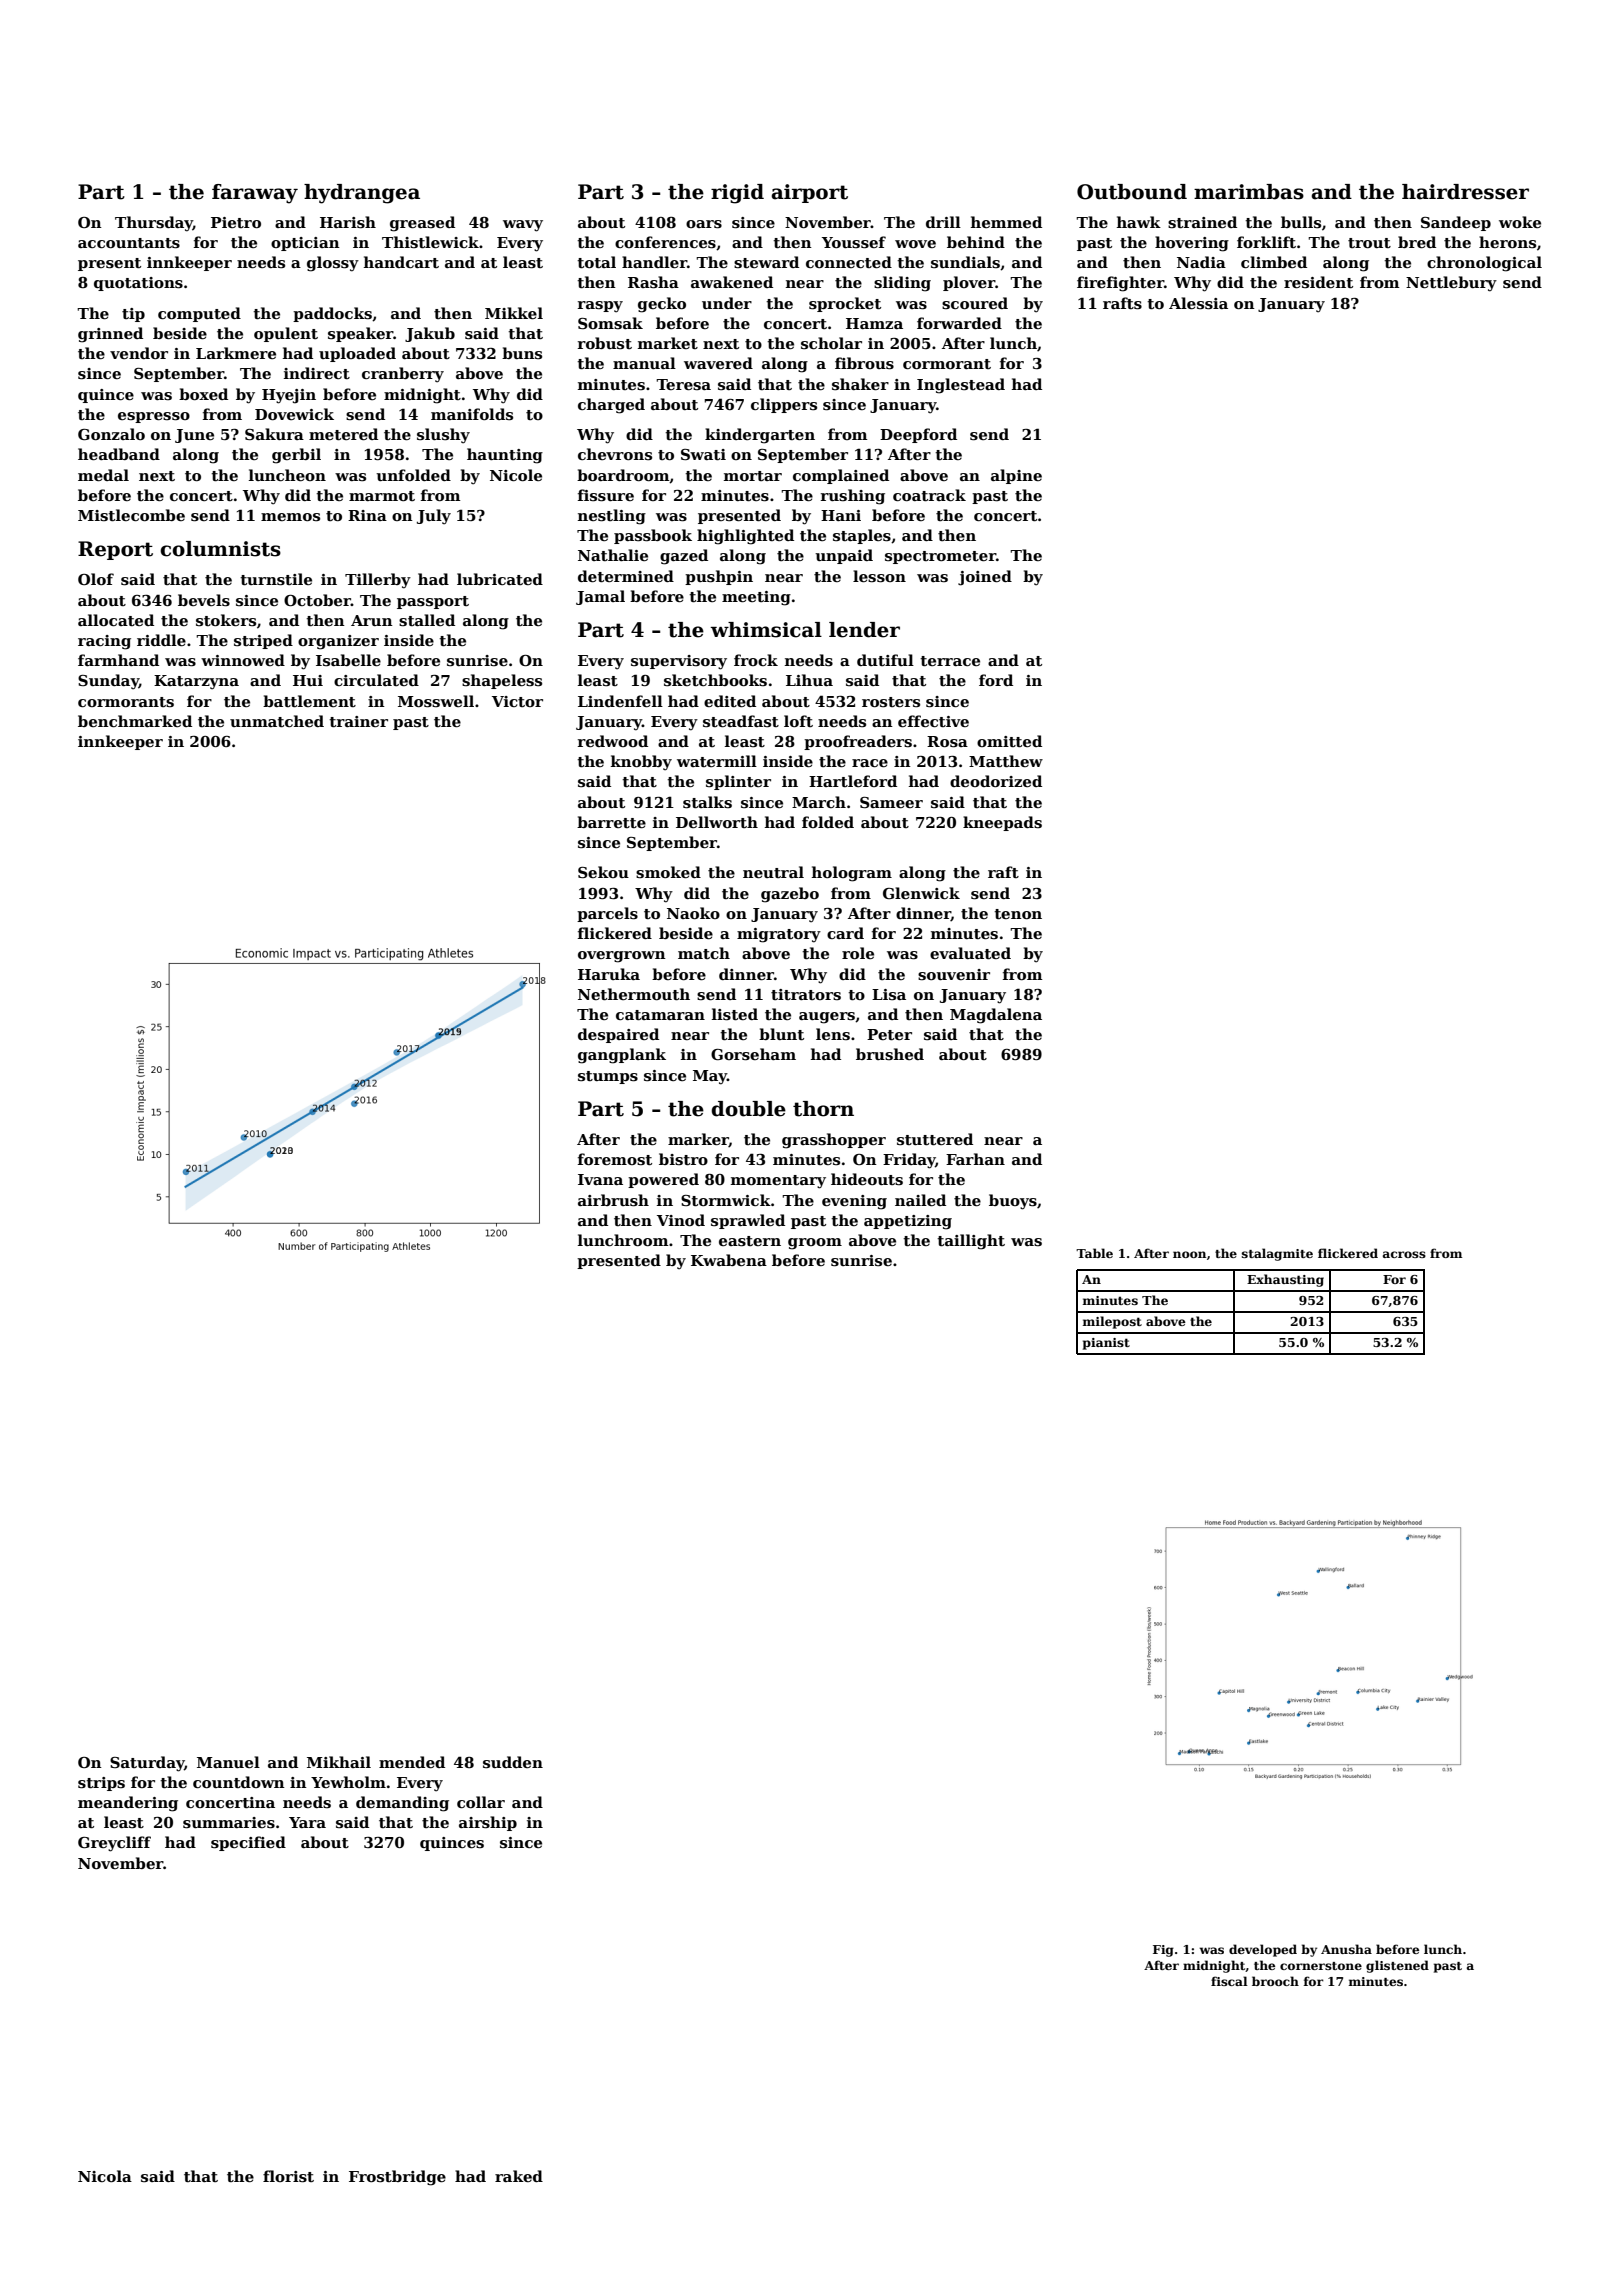  Describe the element at coordinates (810, 193) in the page. I see `airport` at that location.
